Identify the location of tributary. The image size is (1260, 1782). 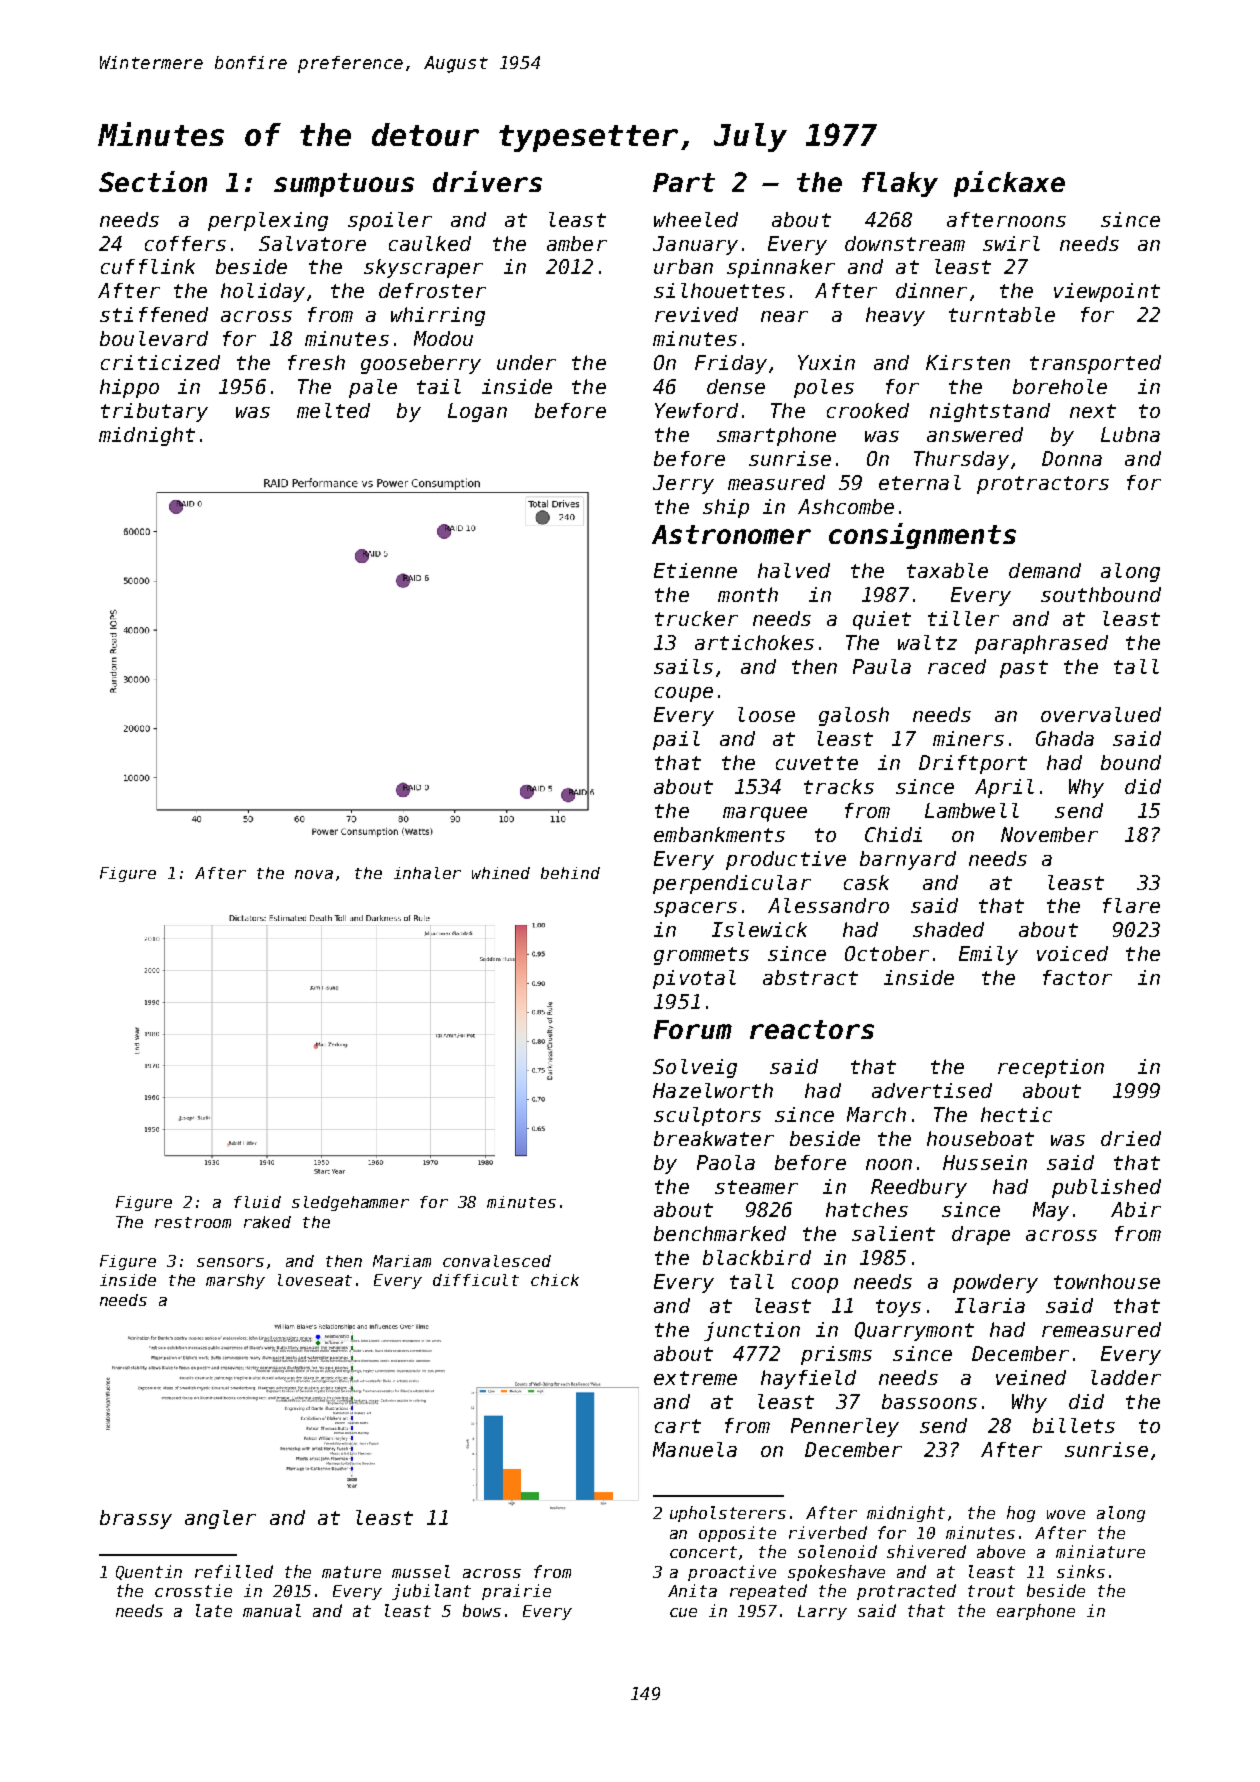
(154, 412).
